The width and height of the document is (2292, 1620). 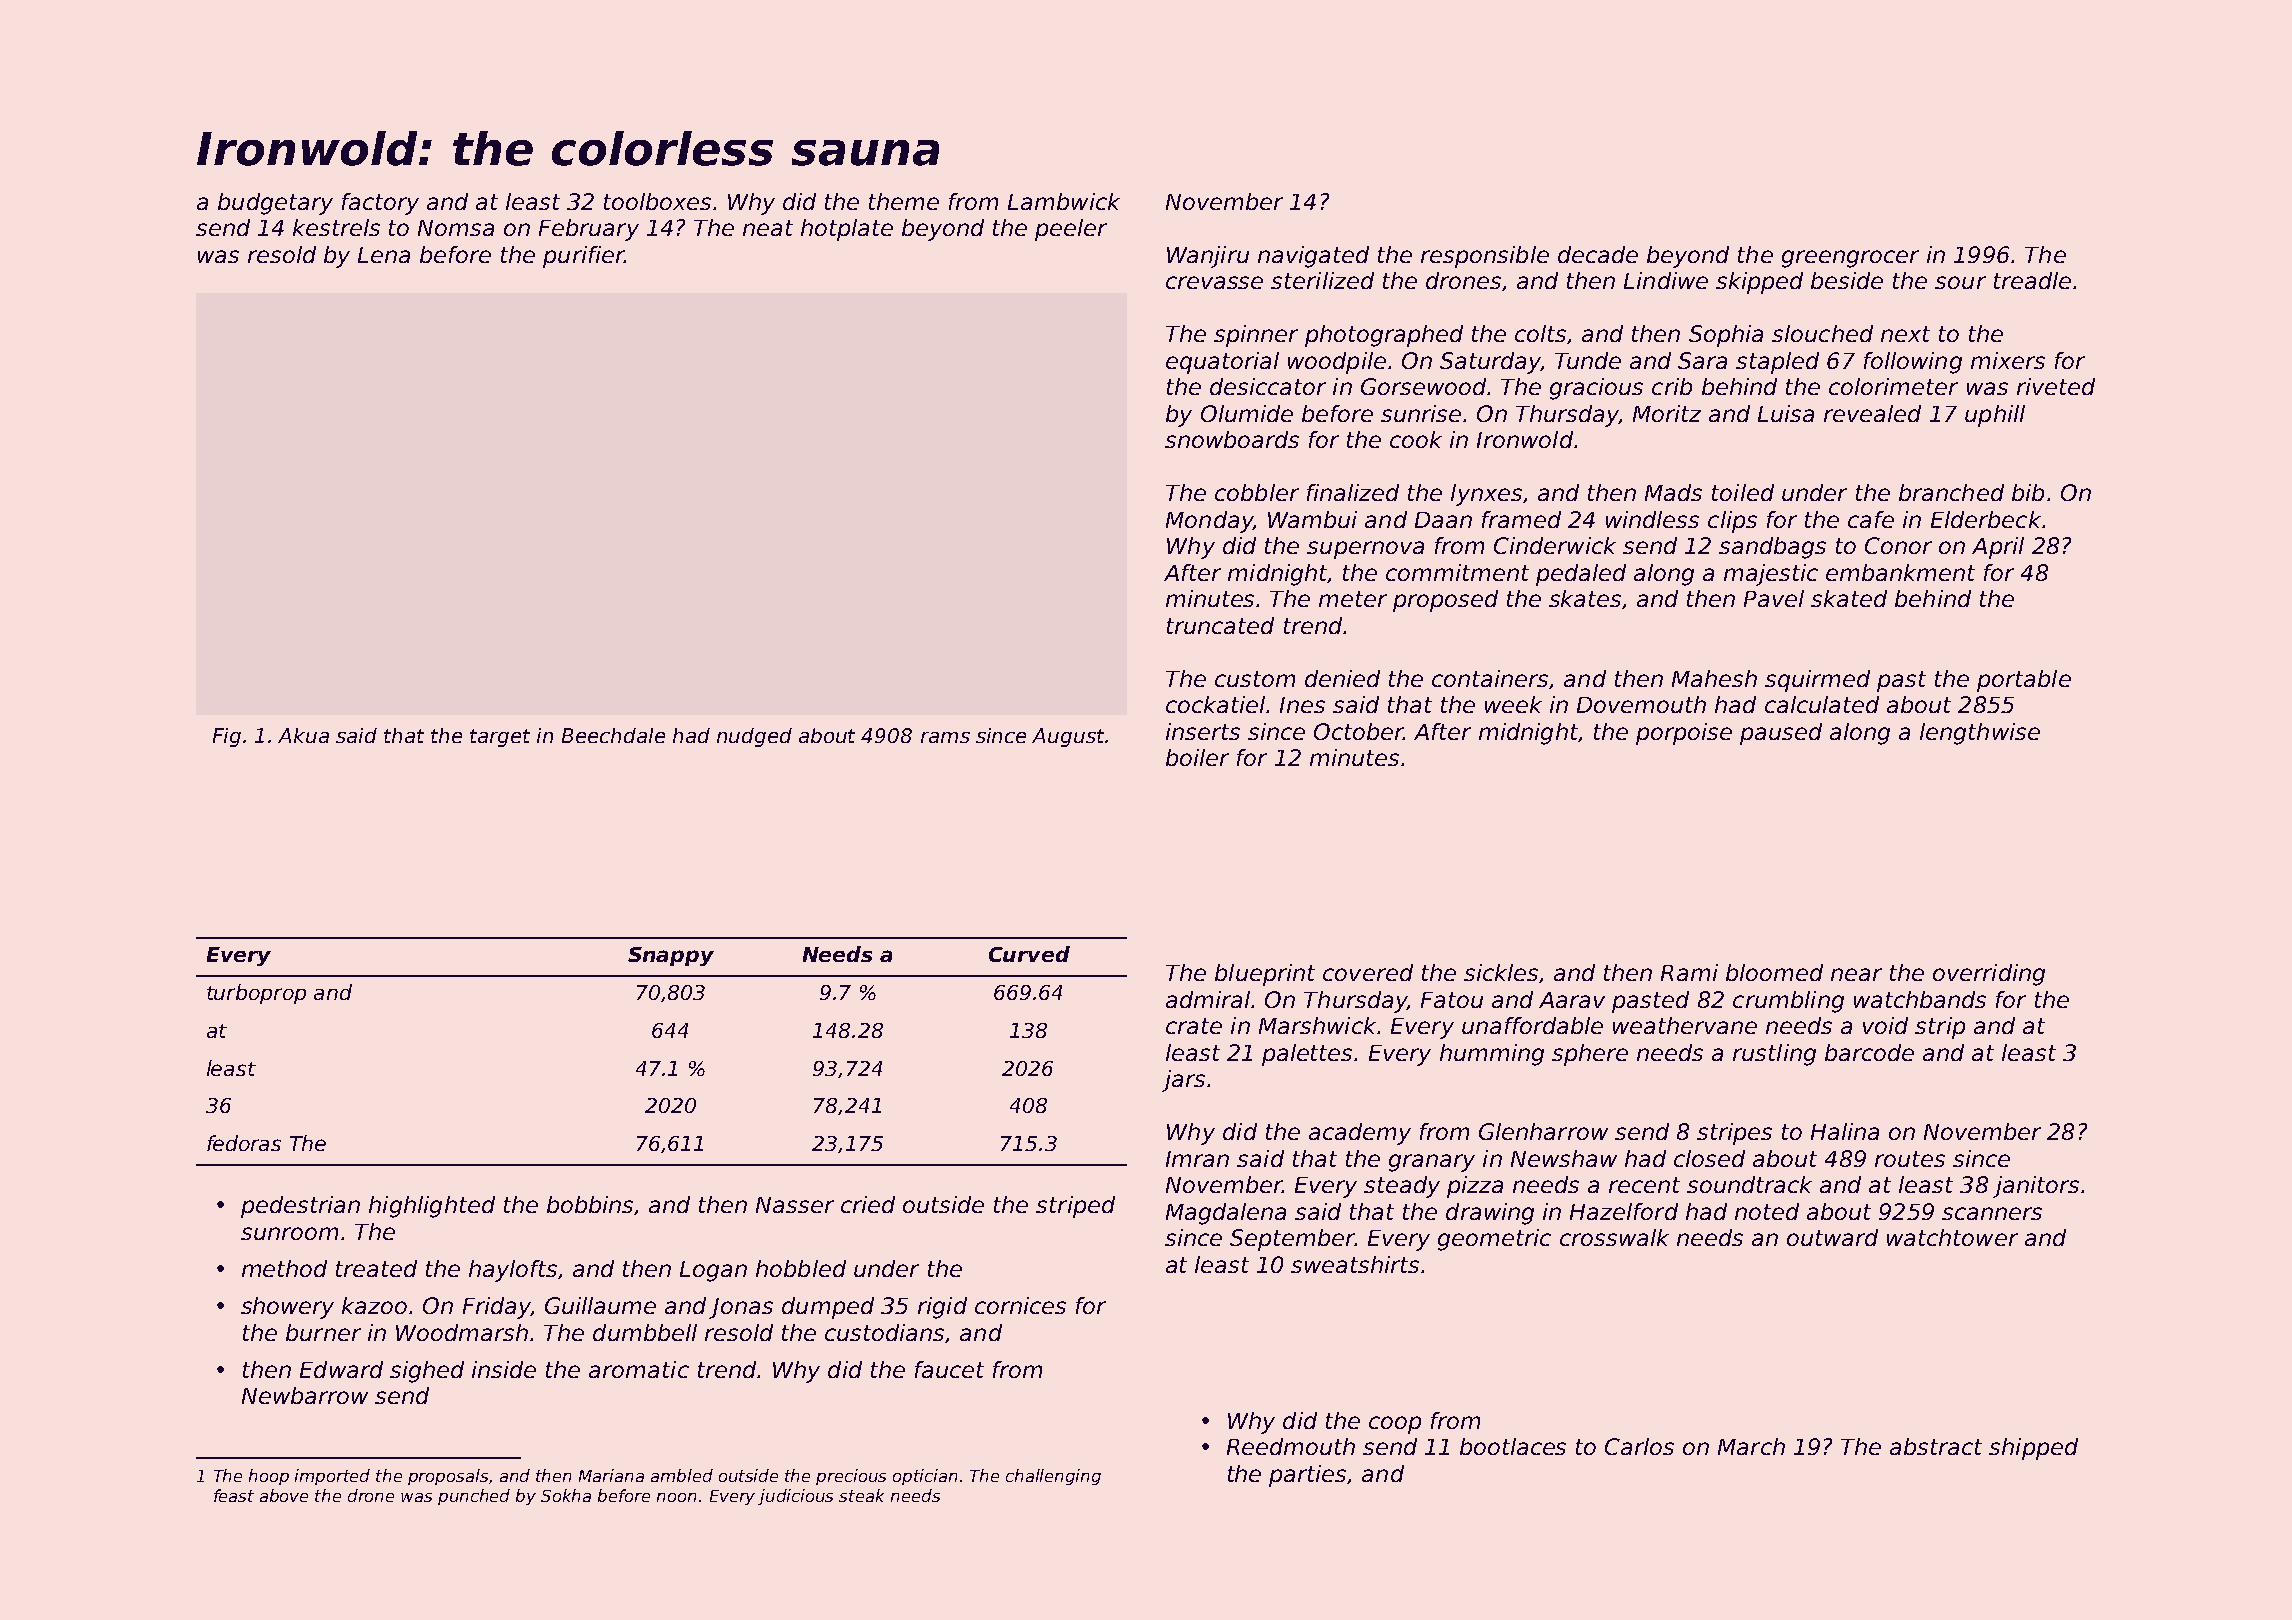 I want to click on Newshaw, so click(x=1564, y=1158).
